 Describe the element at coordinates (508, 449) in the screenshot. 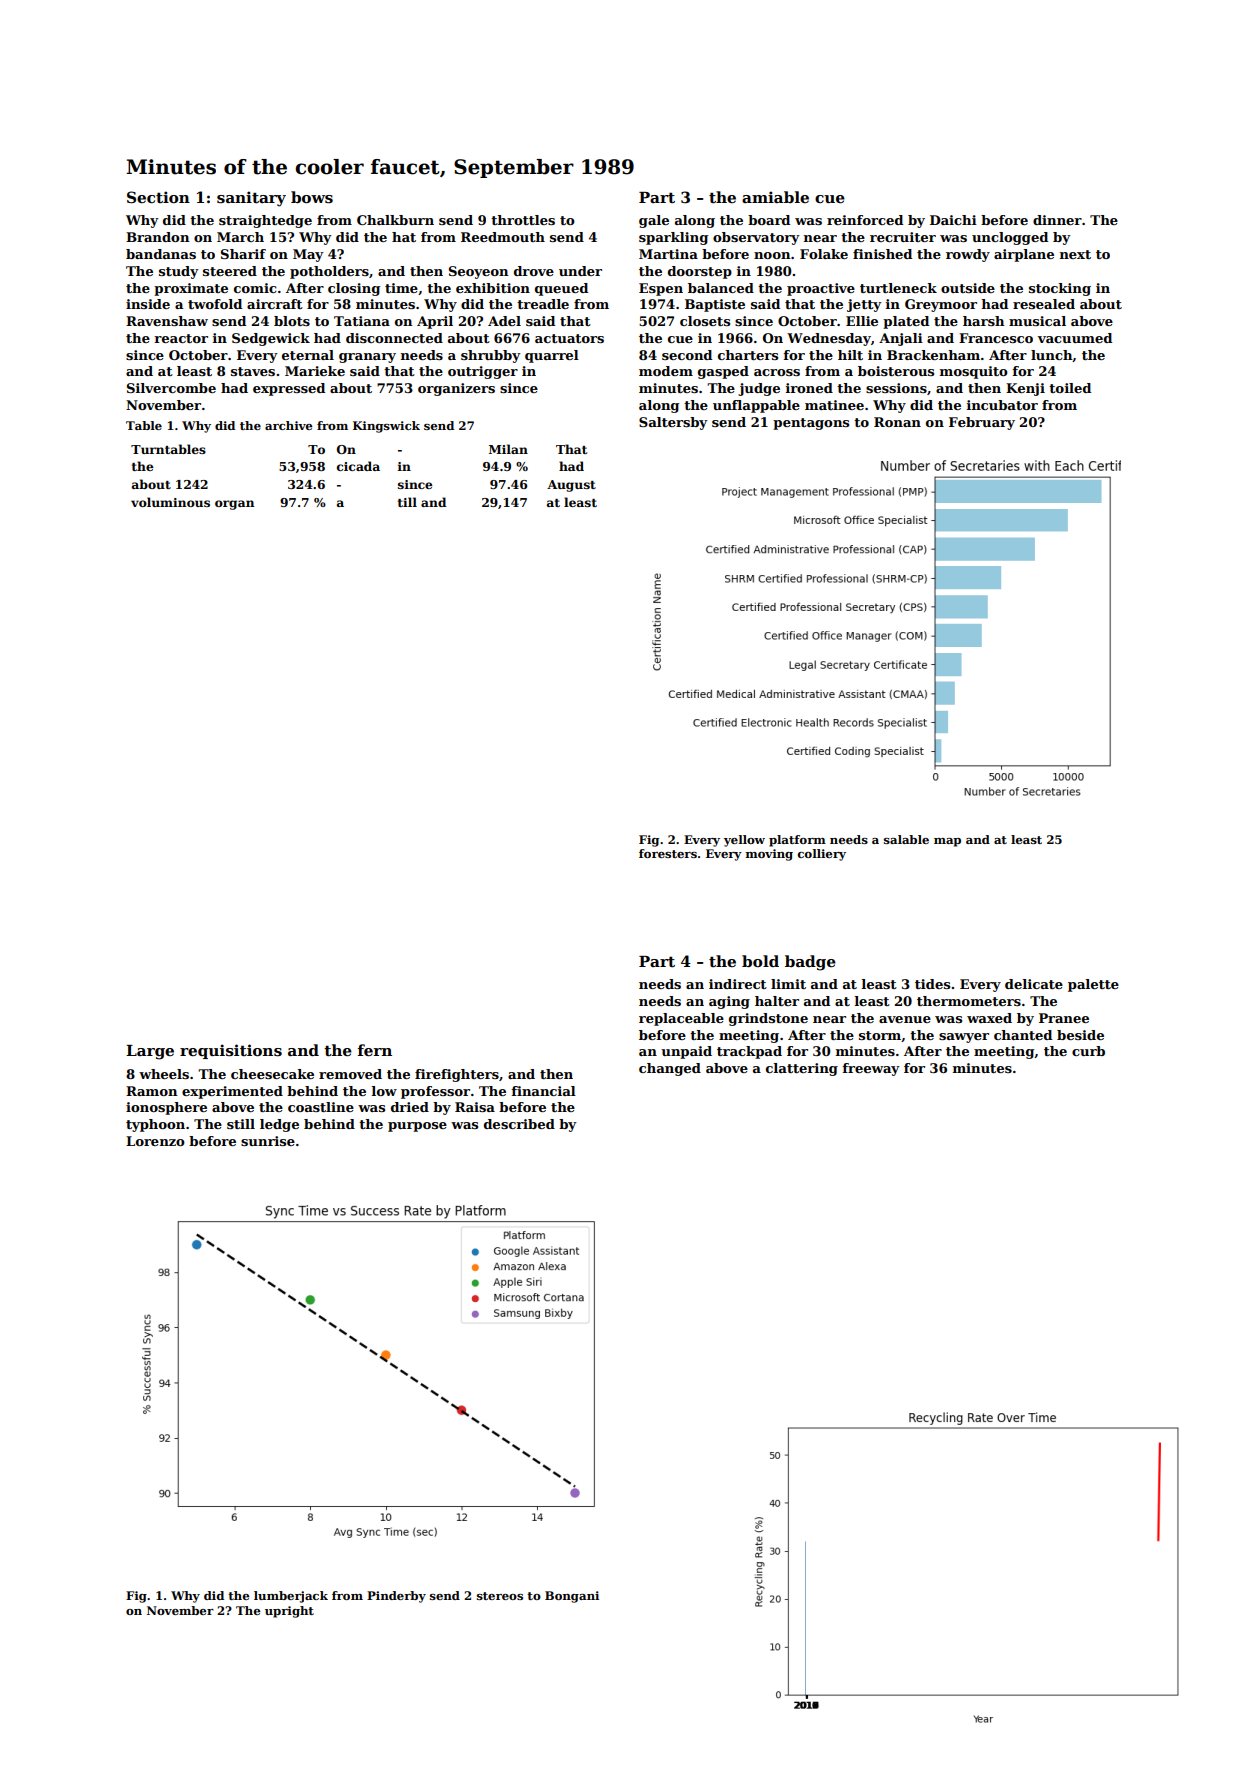

I see `Milan` at that location.
